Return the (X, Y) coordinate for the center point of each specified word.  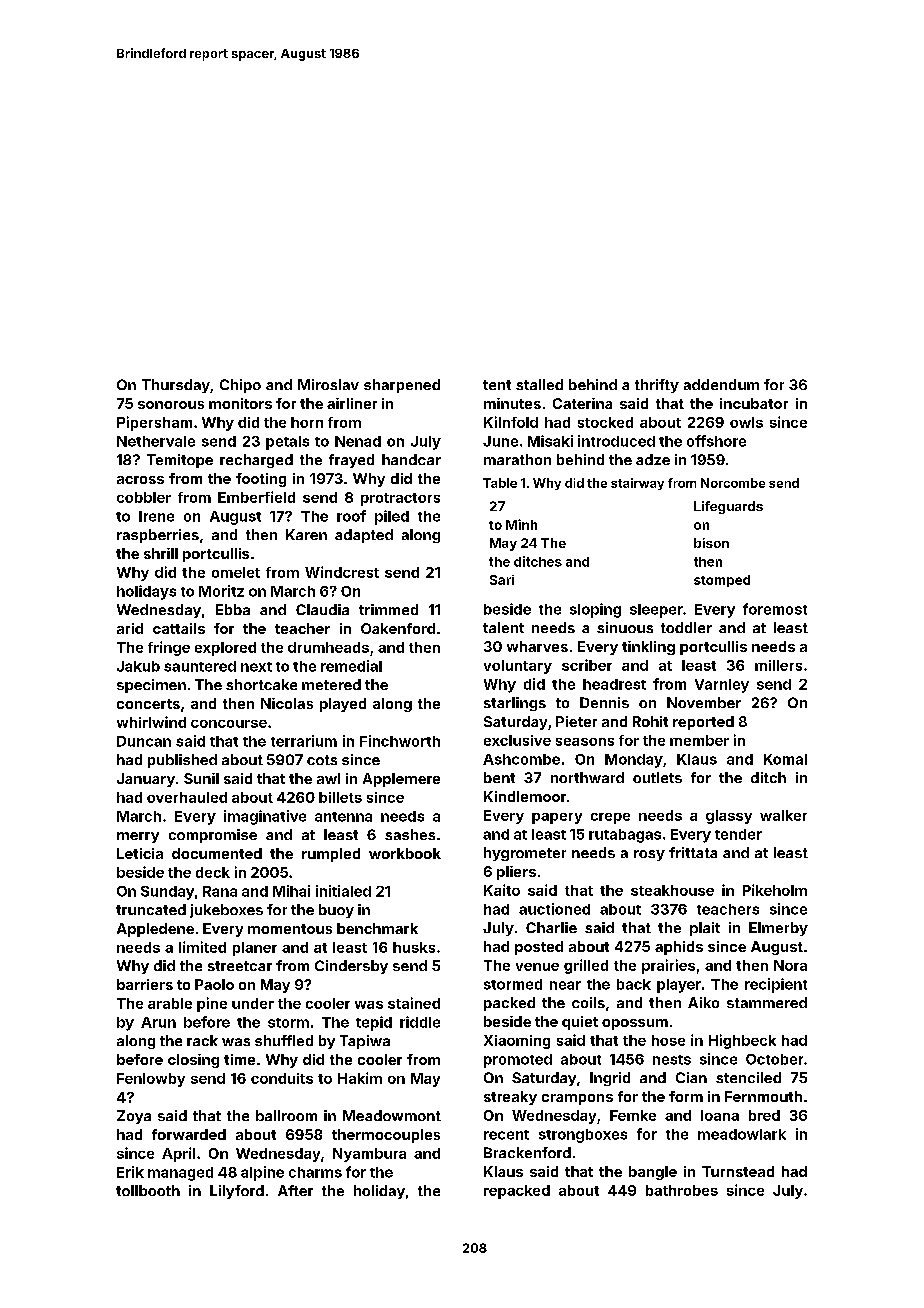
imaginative (265, 817)
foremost (775, 609)
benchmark (377, 928)
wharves (537, 646)
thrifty (657, 386)
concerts (148, 704)
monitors (240, 403)
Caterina (582, 403)
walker (783, 815)
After (295, 1190)
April (178, 1154)
